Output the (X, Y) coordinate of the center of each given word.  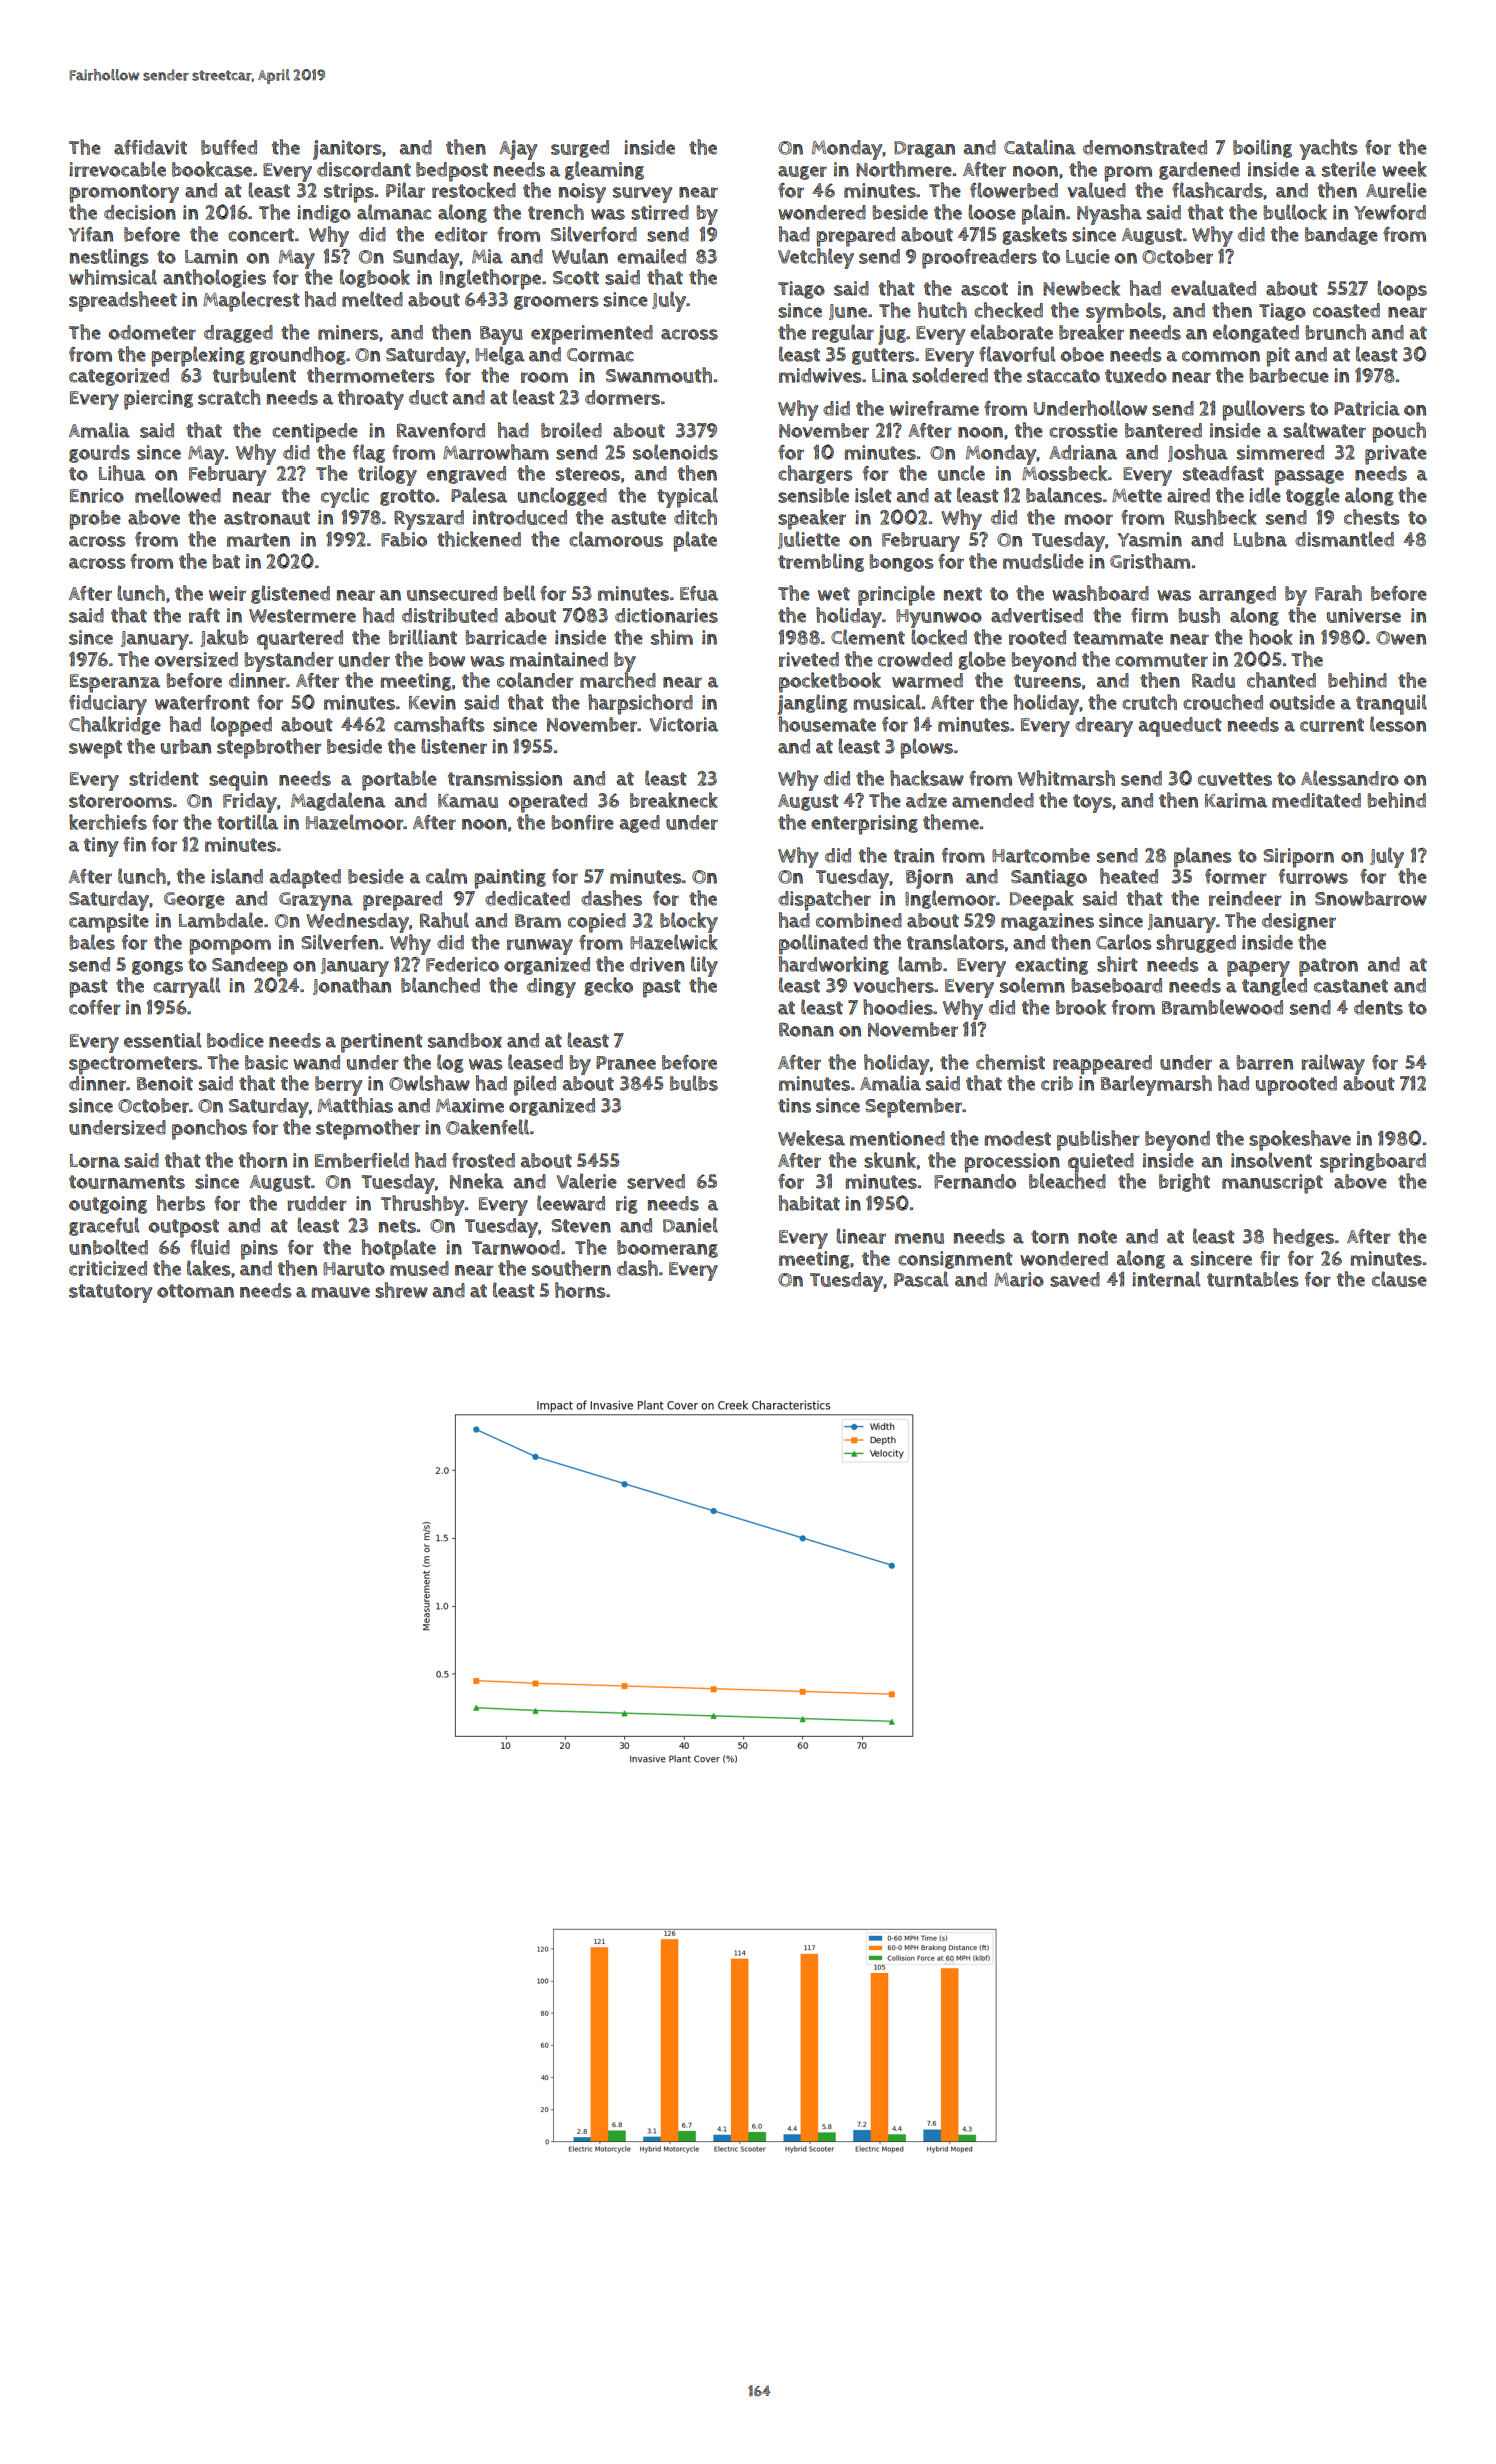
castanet (1351, 986)
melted (372, 299)
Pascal (921, 1279)
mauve (340, 1292)
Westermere (302, 616)
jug (892, 335)
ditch (695, 517)
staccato (1063, 376)
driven (657, 964)
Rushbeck (1216, 517)
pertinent (382, 1043)
